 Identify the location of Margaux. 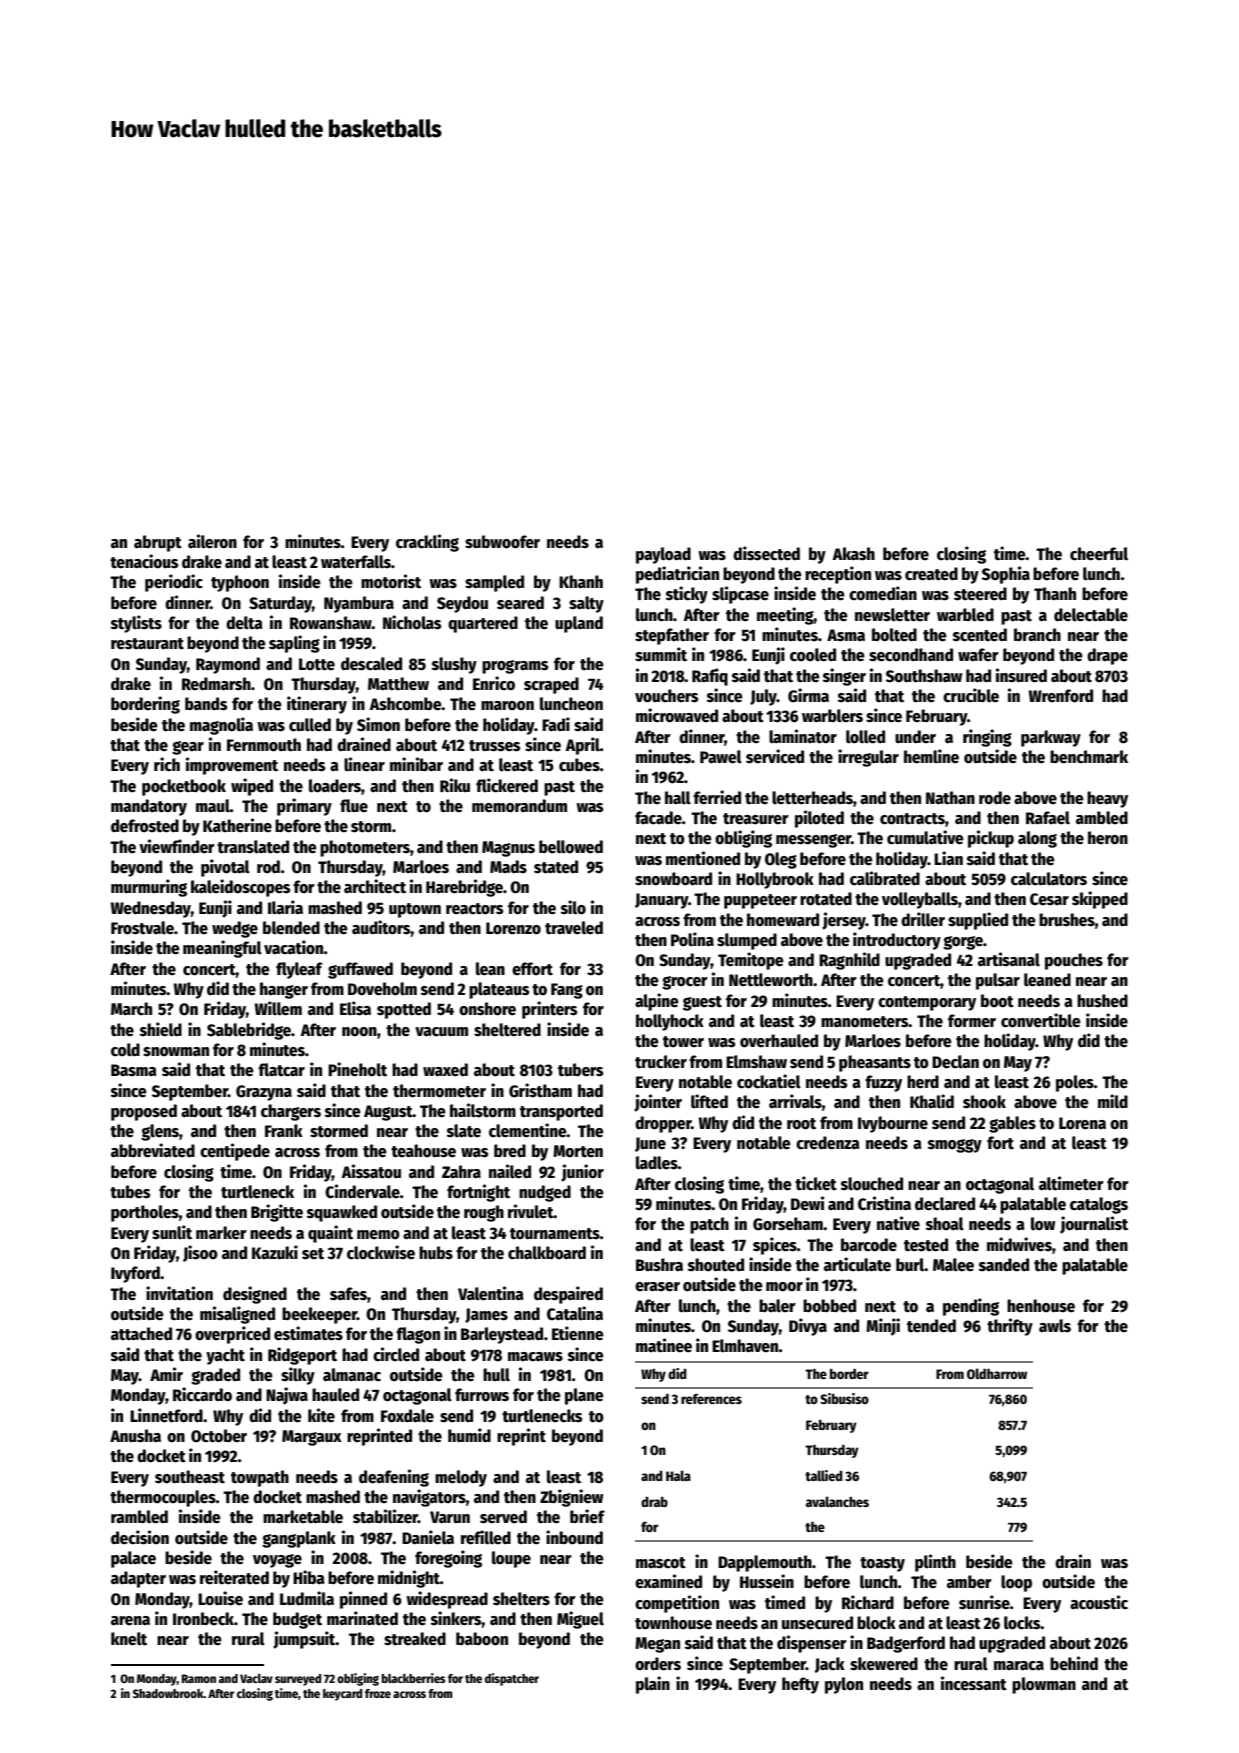
(312, 1438).
